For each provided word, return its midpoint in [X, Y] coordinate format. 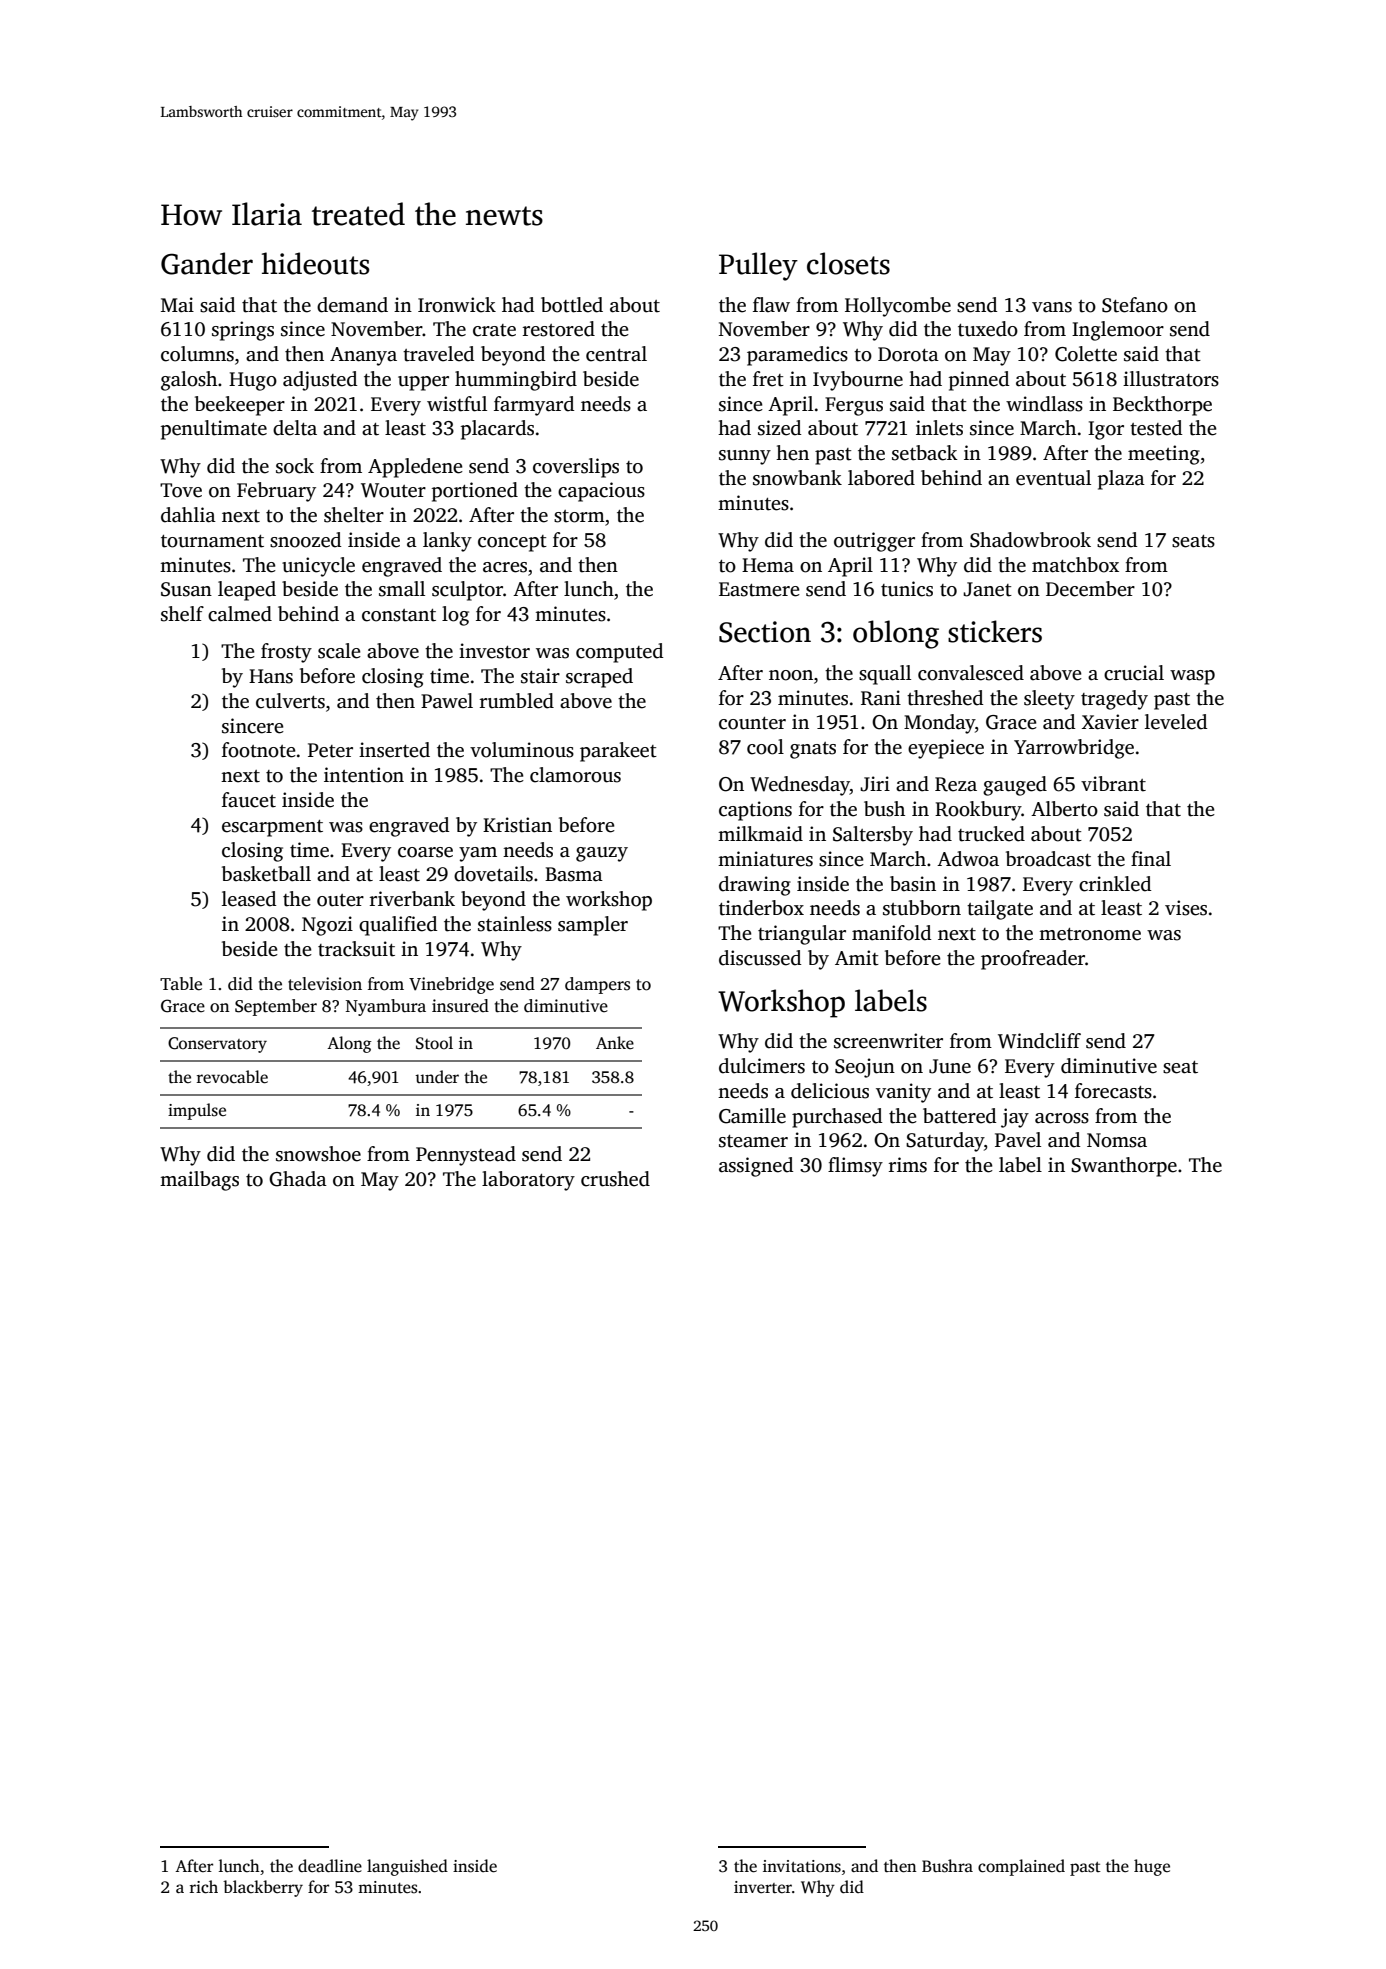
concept [512, 543]
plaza [1121, 480]
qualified [398, 926]
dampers [597, 985]
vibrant [1113, 784]
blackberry [263, 1888]
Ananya [363, 356]
